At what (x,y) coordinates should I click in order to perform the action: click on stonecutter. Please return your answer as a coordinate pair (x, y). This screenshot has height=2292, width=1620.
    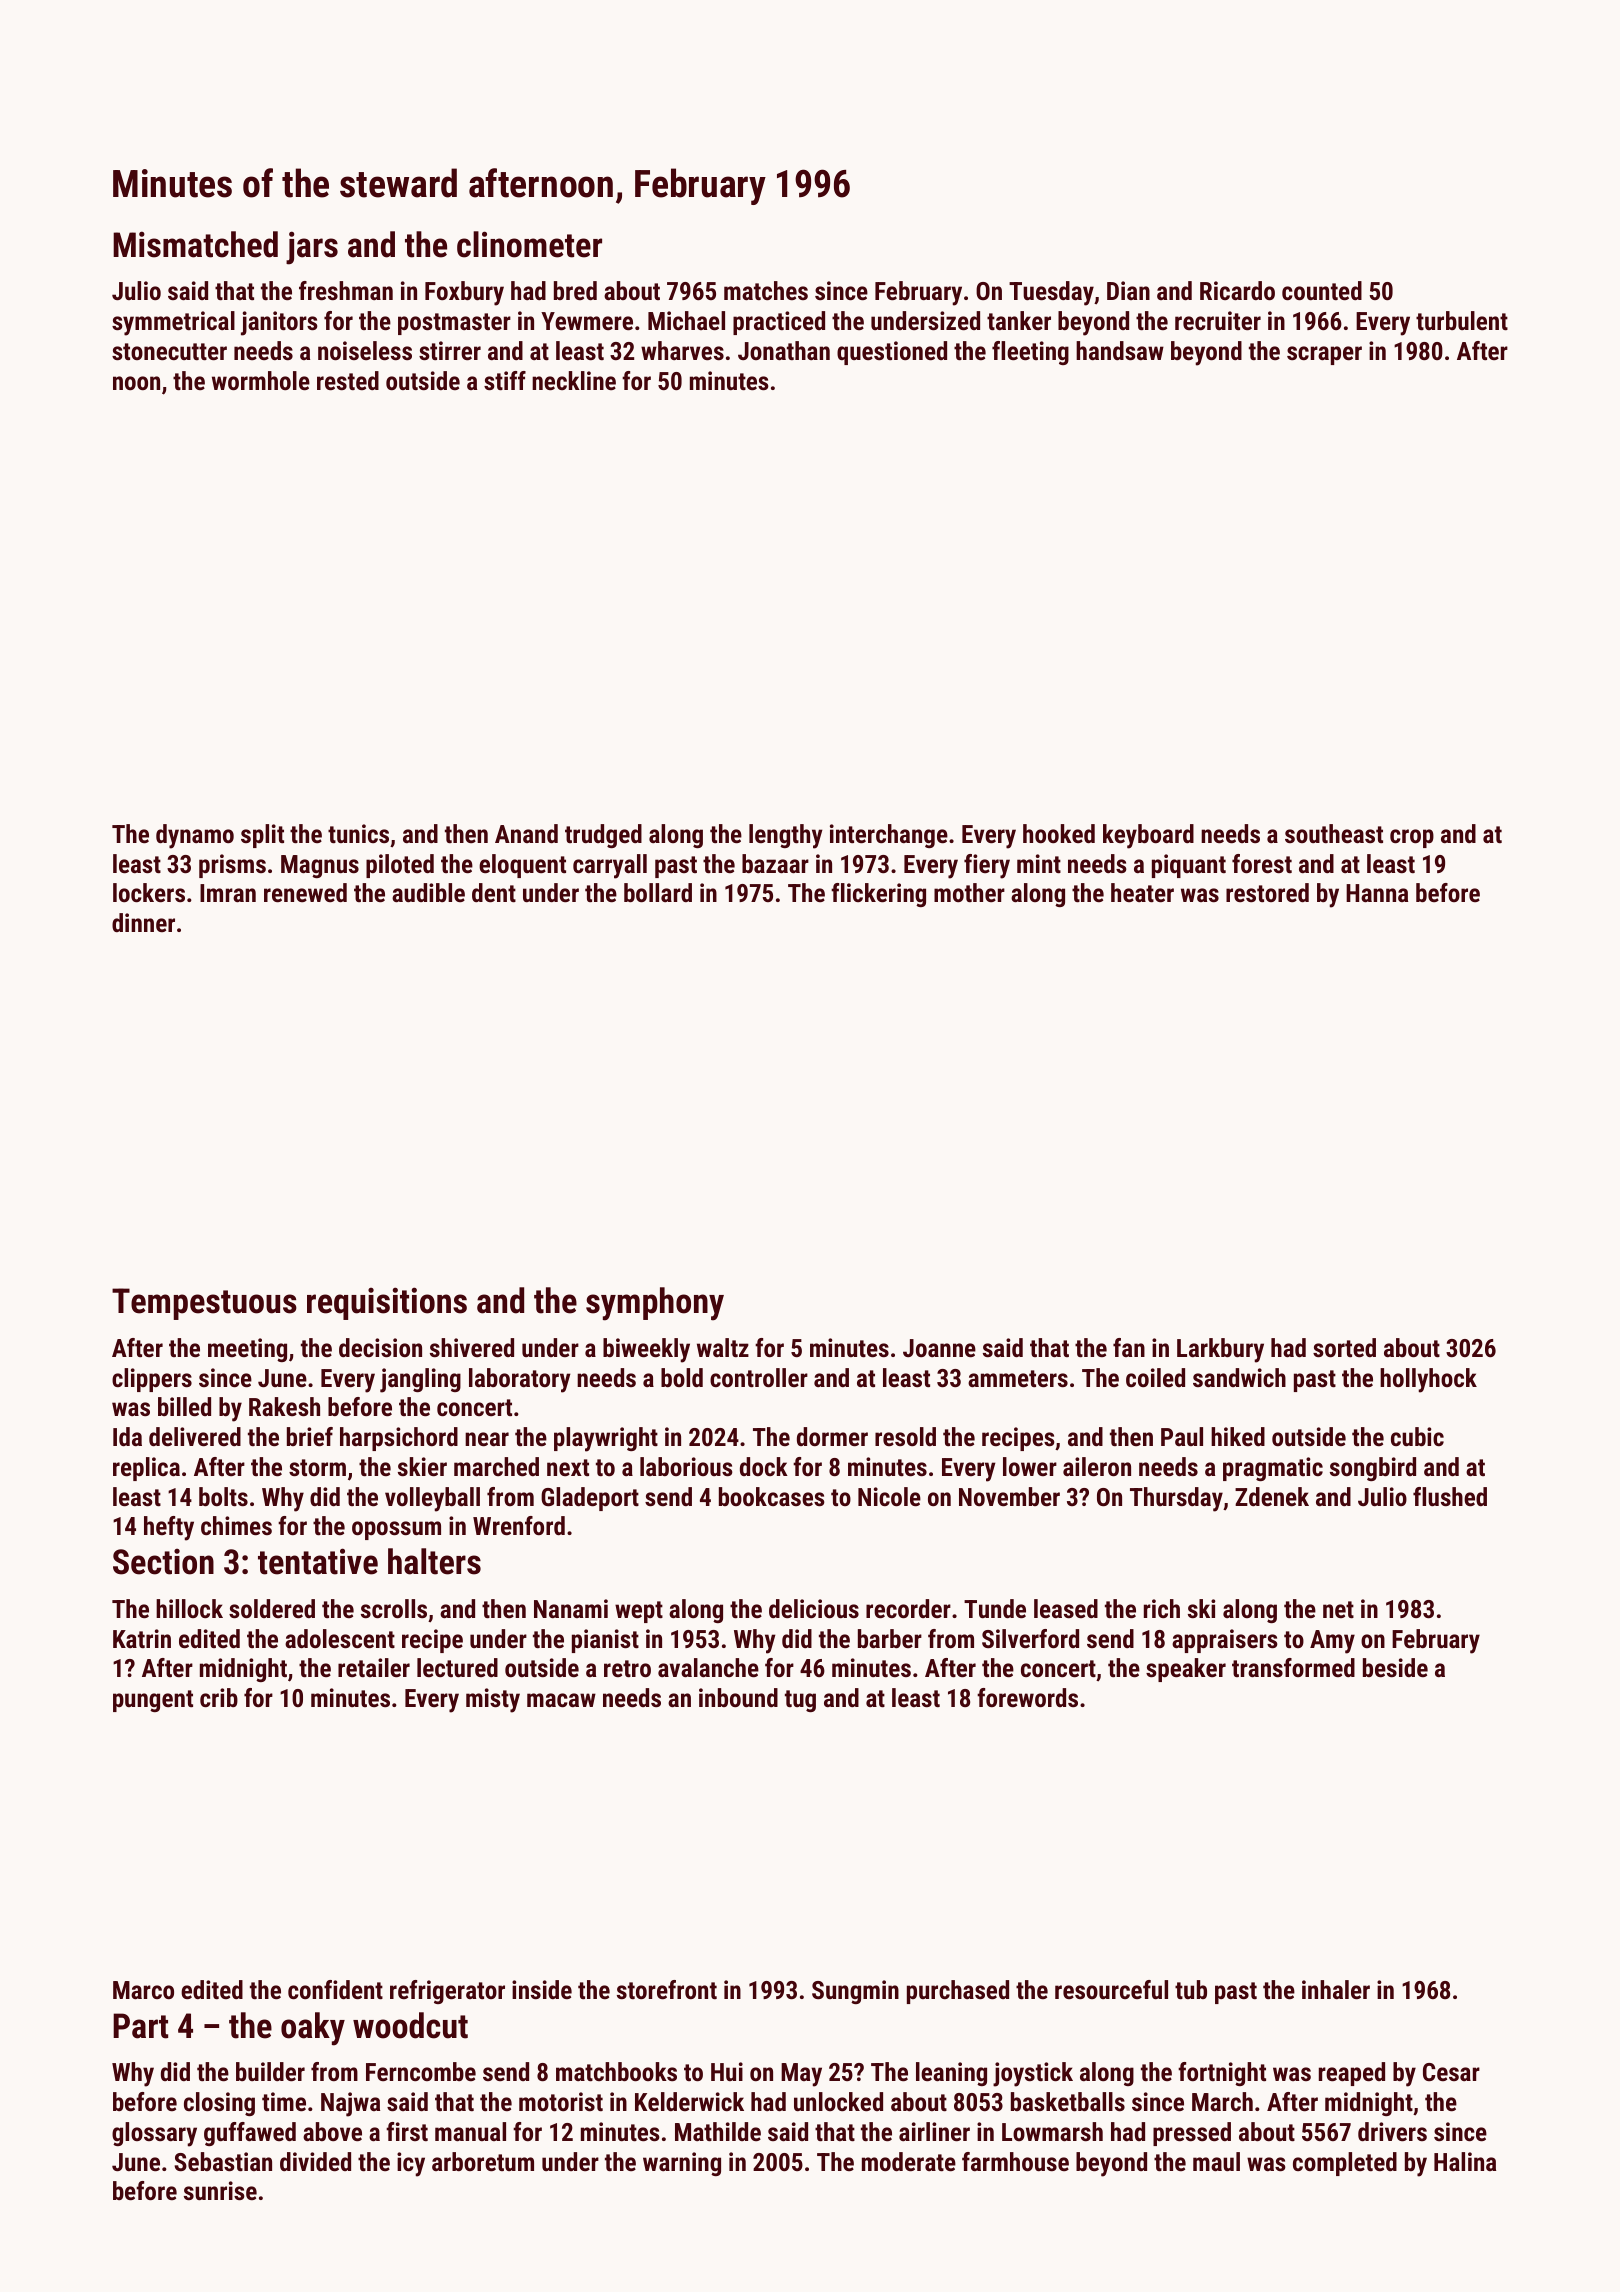
    Looking at the image, I should click on (169, 351).
